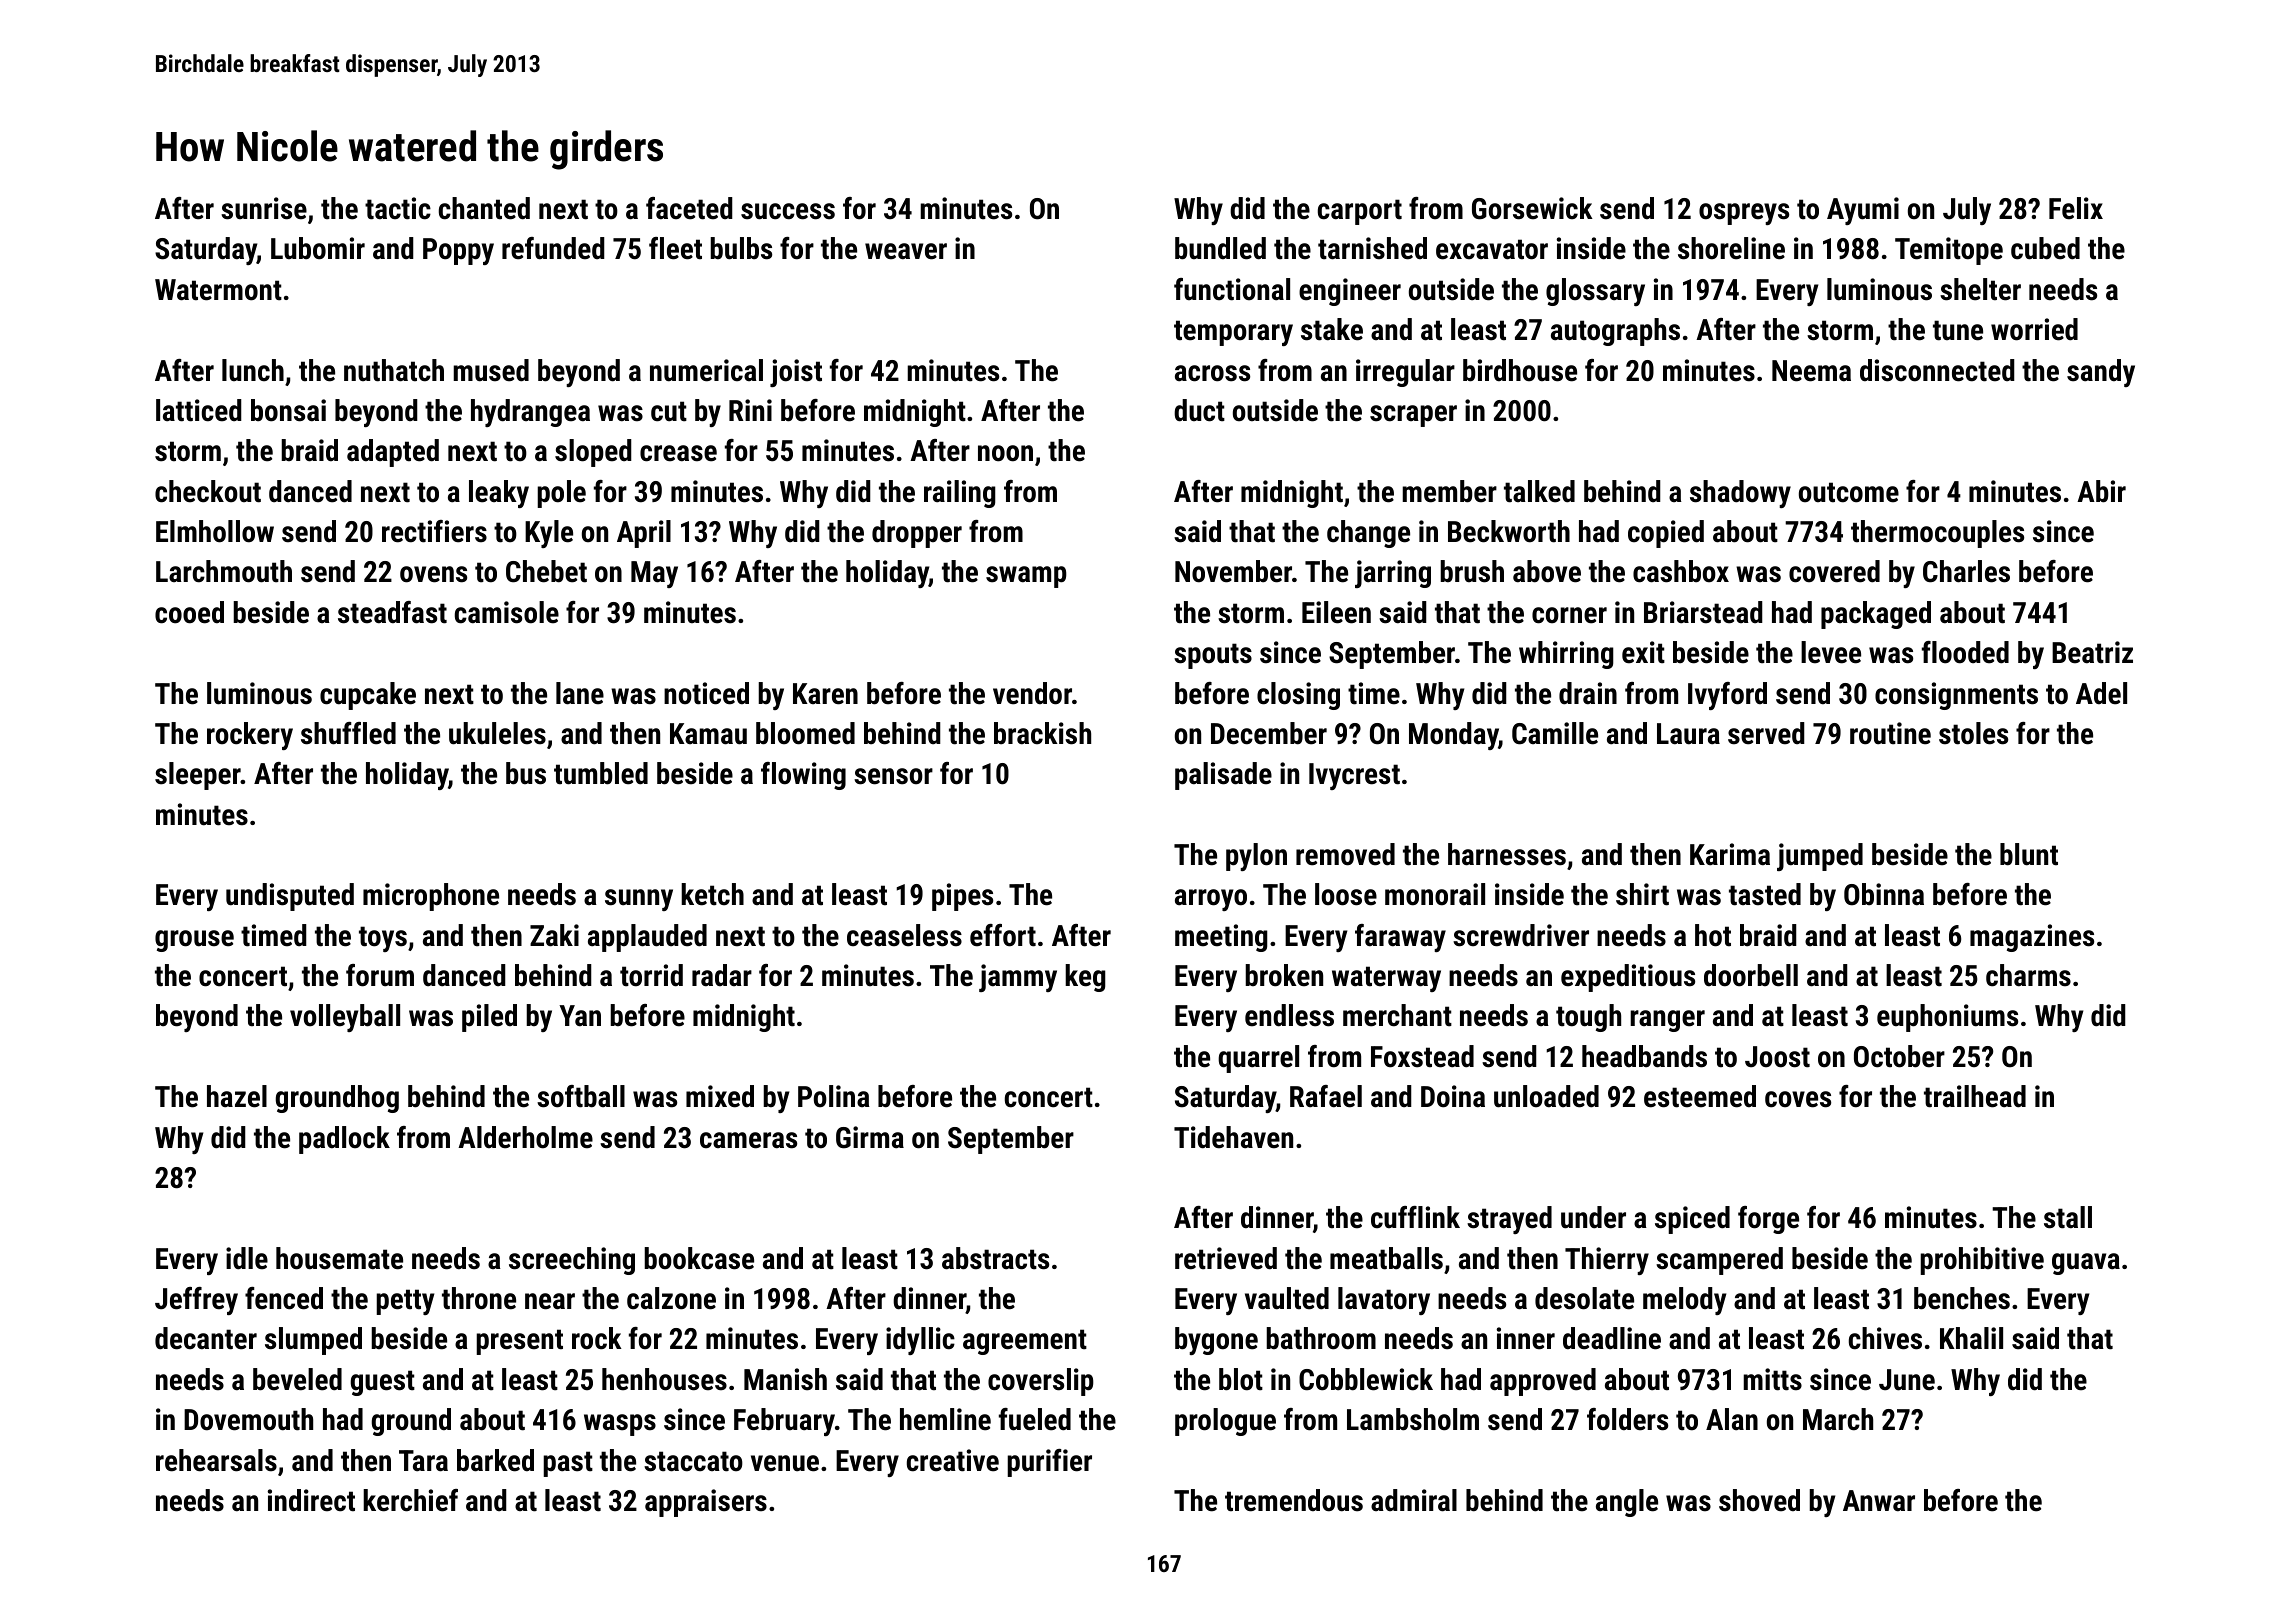 The width and height of the page is (2292, 1620). What do you see at coordinates (194, 941) in the page?
I see `grouse` at bounding box center [194, 941].
